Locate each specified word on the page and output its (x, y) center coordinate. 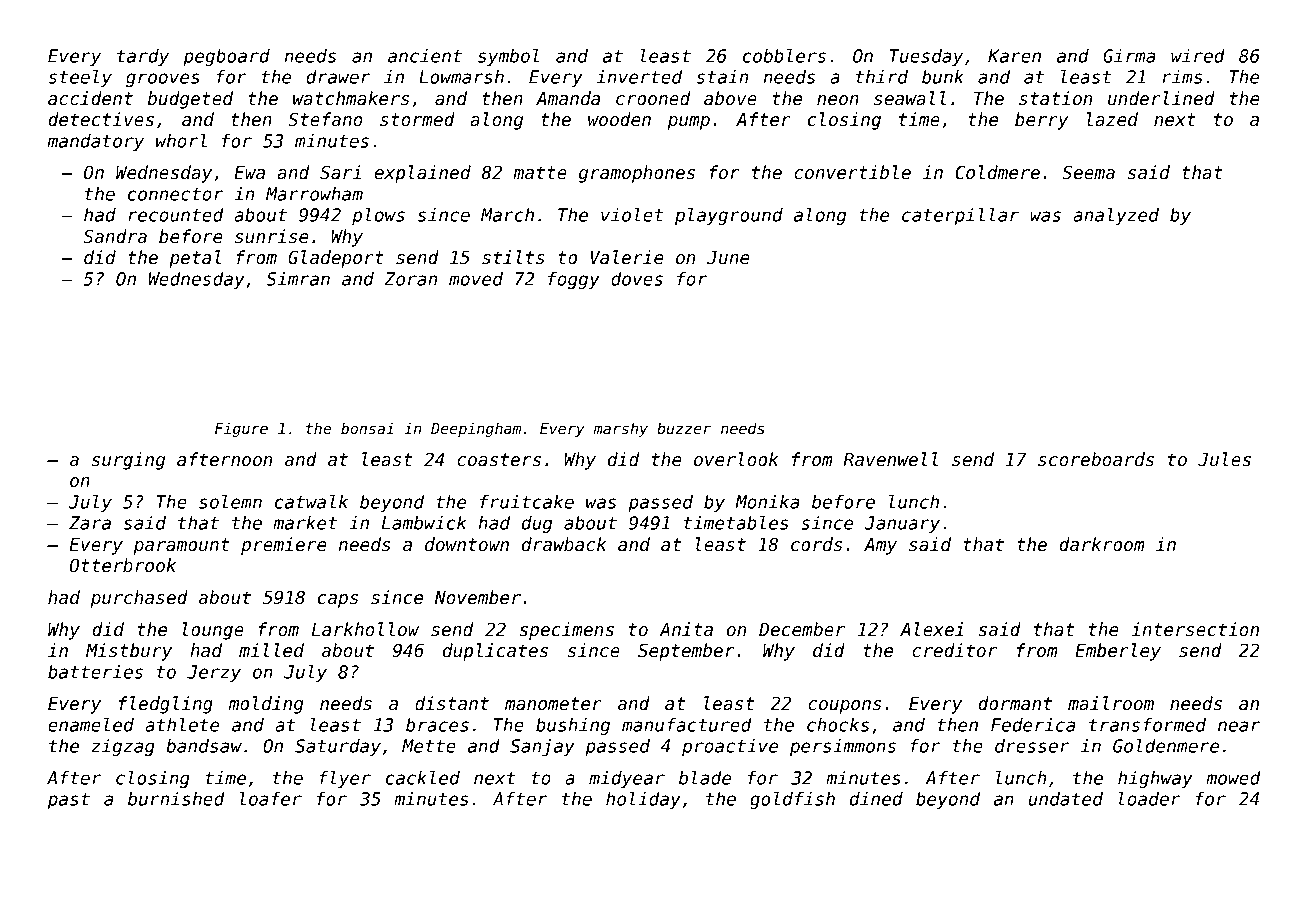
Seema (1088, 172)
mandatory (95, 142)
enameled (91, 725)
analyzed (1116, 216)
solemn (230, 502)
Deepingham (476, 429)
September (686, 652)
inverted (639, 77)
